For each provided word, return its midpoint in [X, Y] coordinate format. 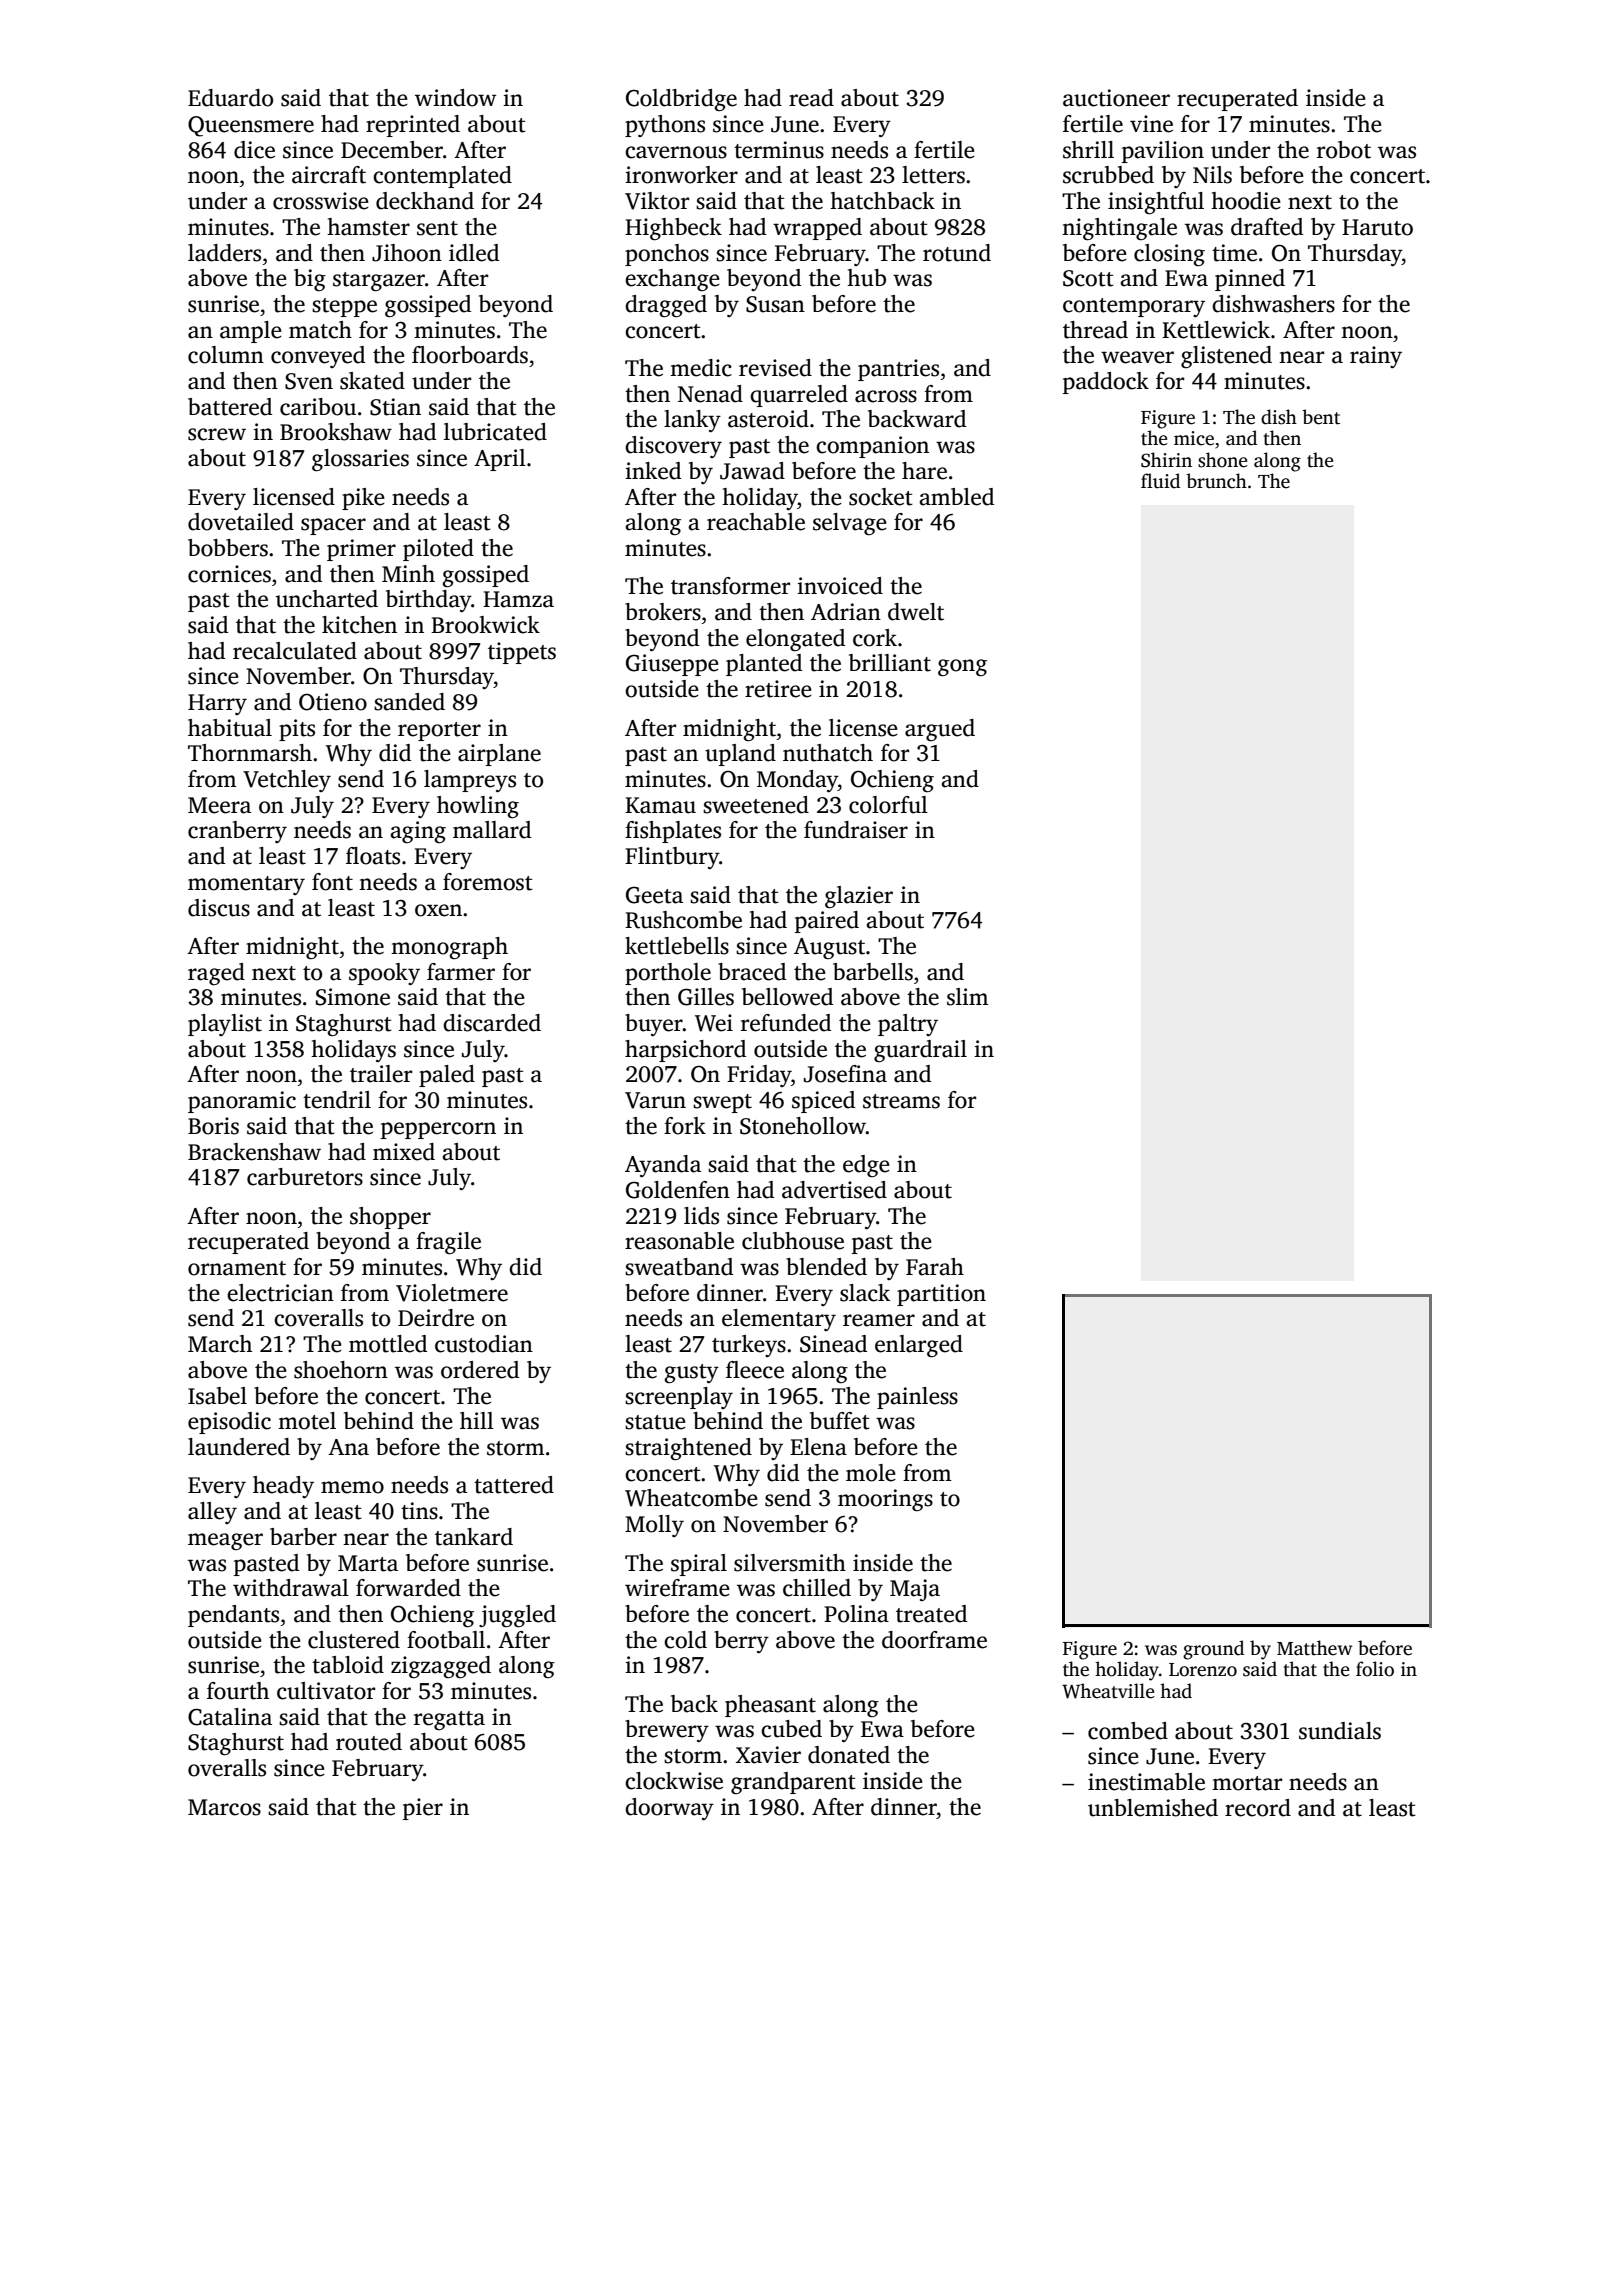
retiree [778, 689]
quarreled [799, 396]
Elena [818, 1447]
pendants [233, 1616]
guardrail [920, 1051]
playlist [225, 1025]
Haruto [1377, 227]
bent [1321, 417]
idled [474, 253]
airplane [499, 755]
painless [917, 1398]
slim [968, 997]
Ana [348, 1447]
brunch [1216, 481]
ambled [956, 497]
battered [230, 407]
